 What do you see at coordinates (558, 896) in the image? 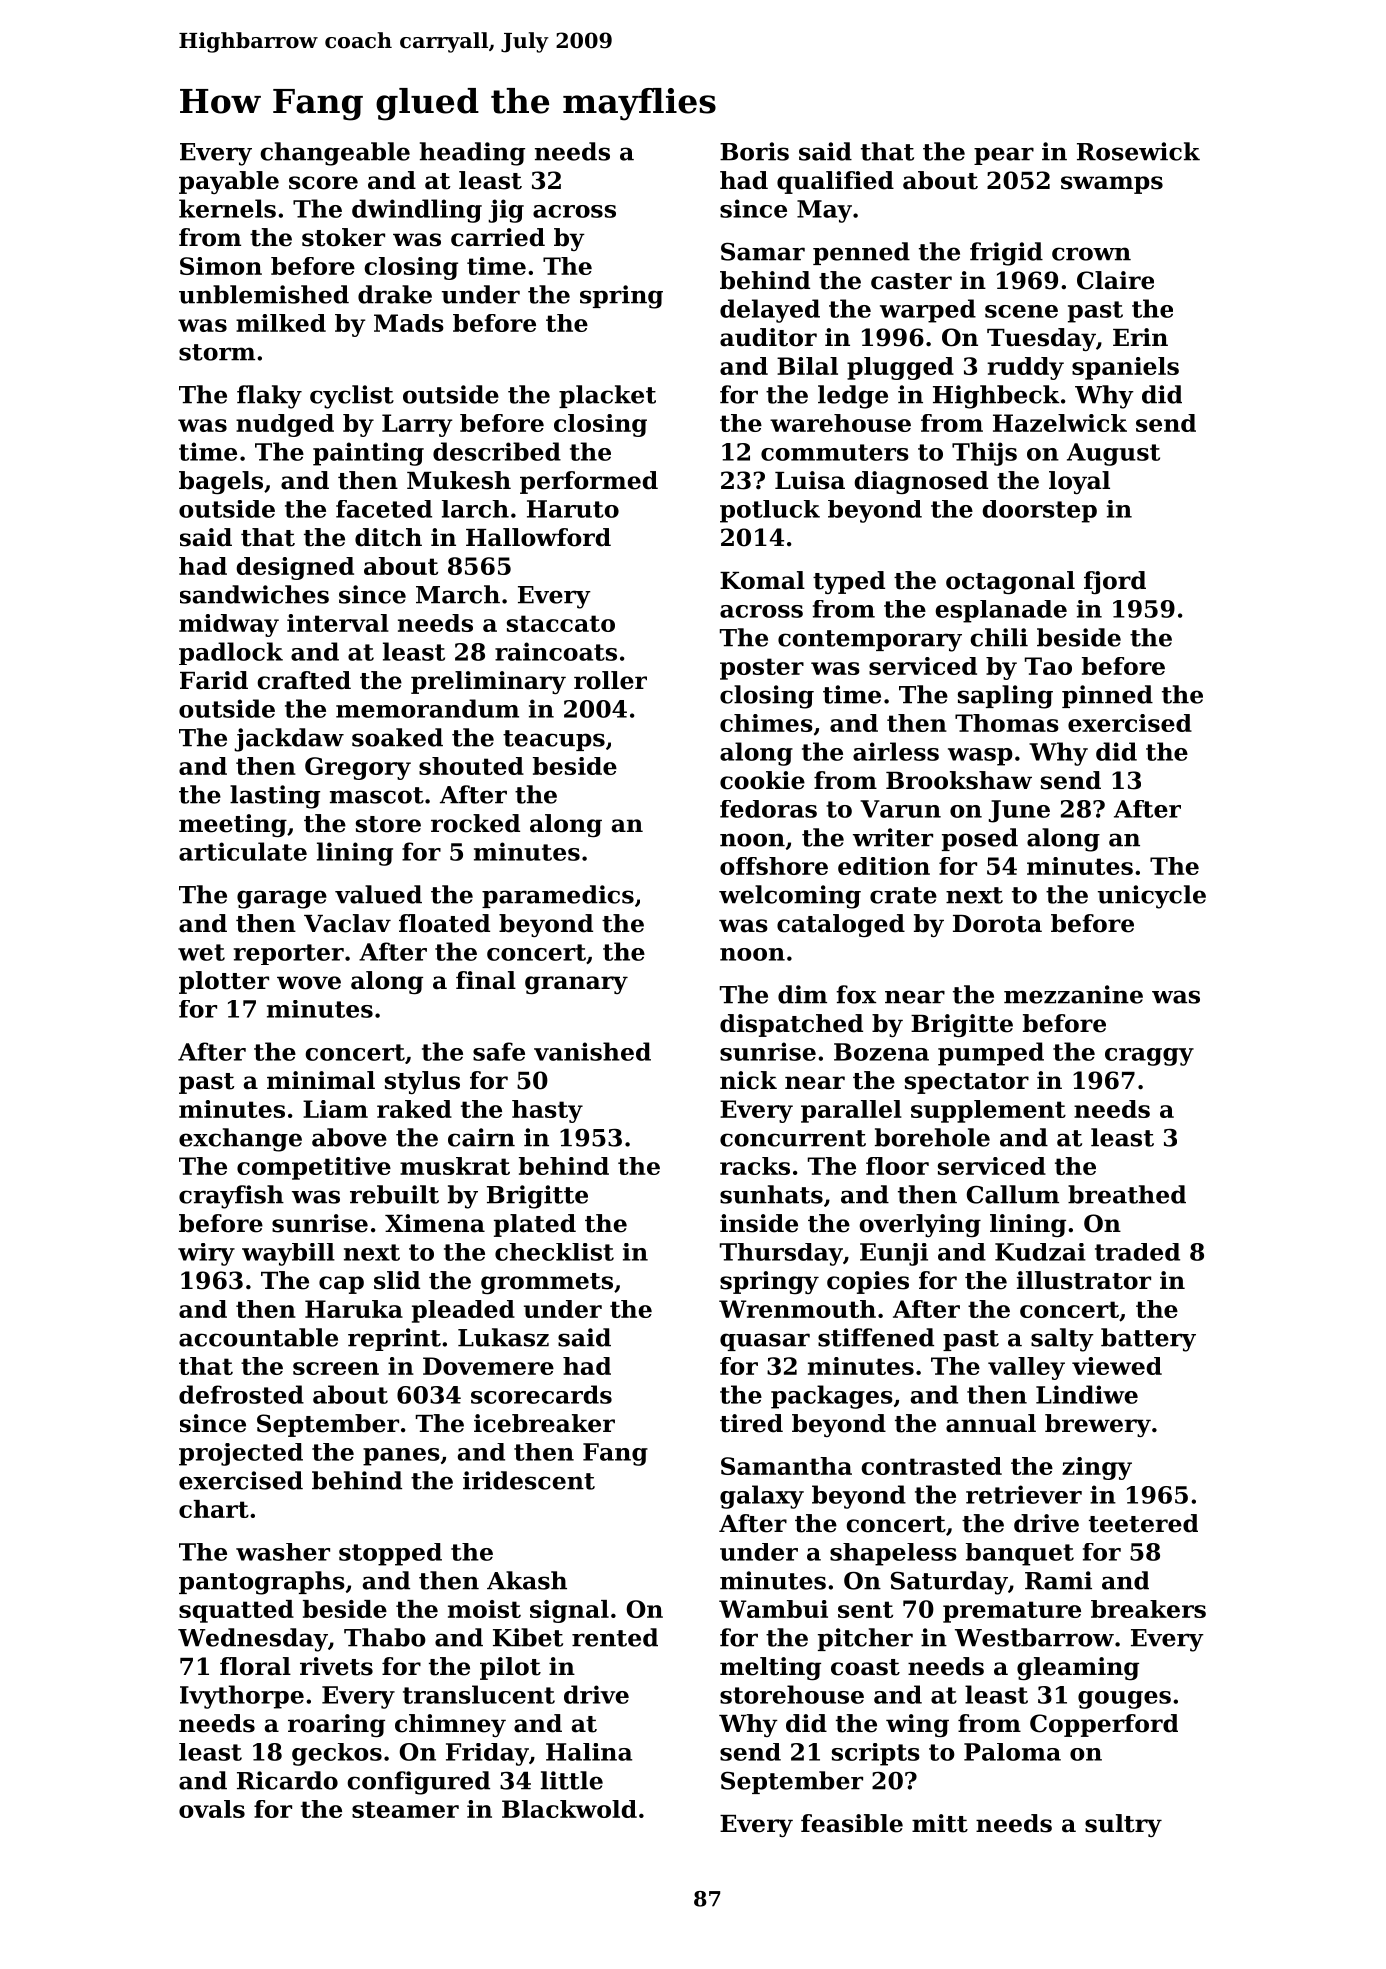
I see `paramedics` at bounding box center [558, 896].
